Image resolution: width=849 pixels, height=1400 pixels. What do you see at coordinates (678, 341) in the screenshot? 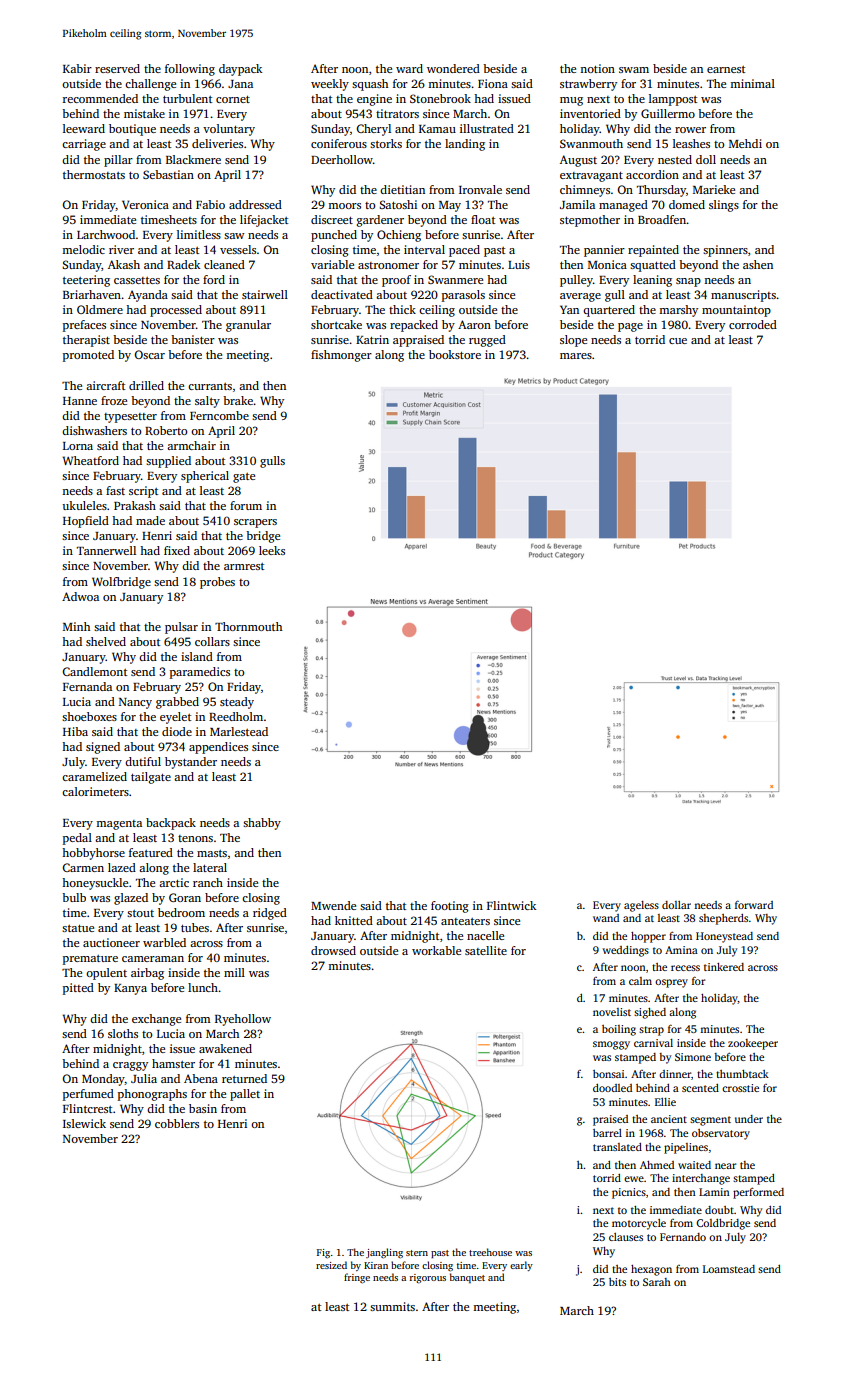
I see `cue` at bounding box center [678, 341].
